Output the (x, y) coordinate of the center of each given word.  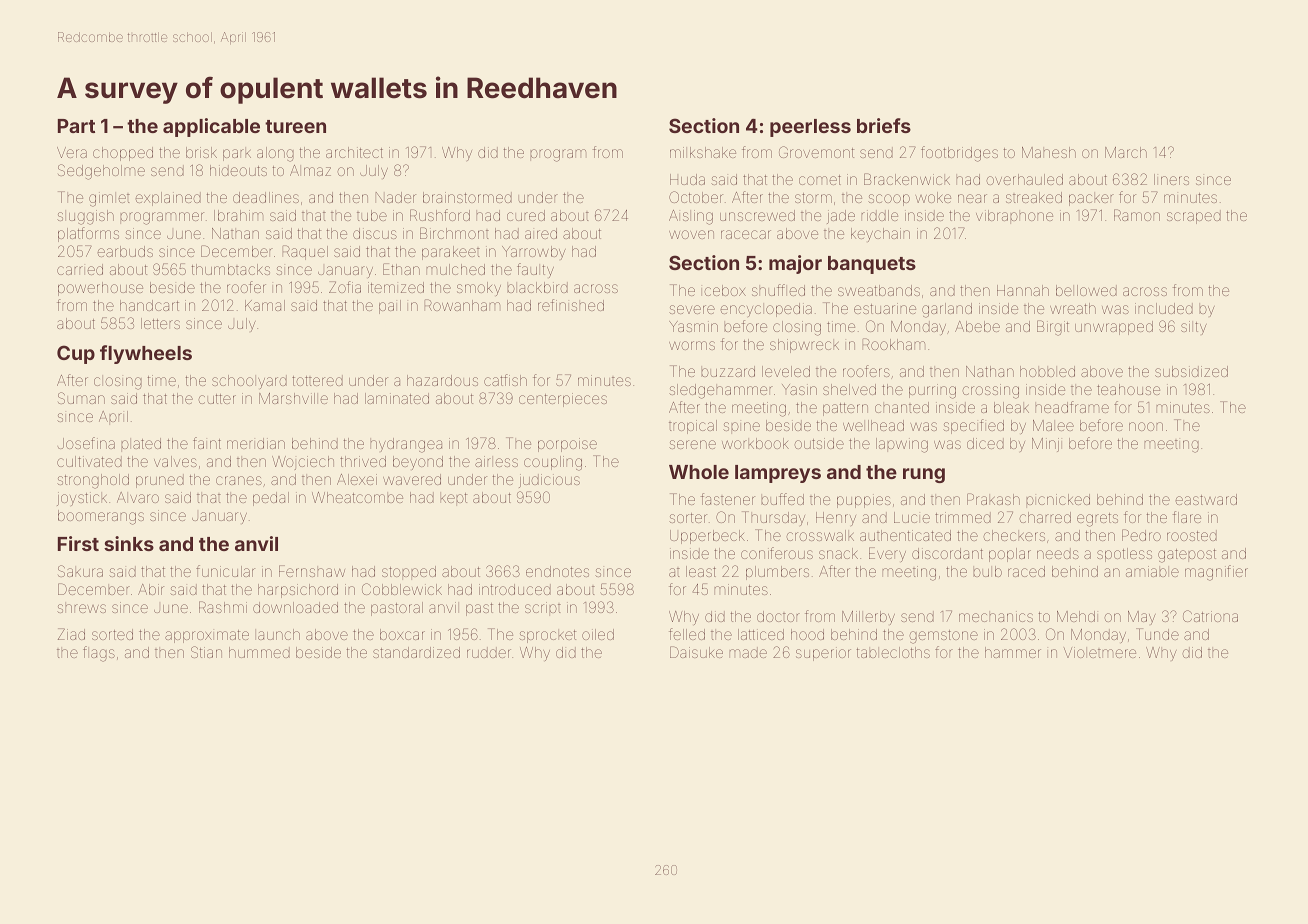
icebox (723, 290)
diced (985, 443)
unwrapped (1114, 328)
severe (692, 309)
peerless (810, 128)
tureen (295, 126)
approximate (207, 636)
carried (80, 269)
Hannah (1023, 290)
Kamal (265, 305)
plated (141, 445)
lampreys (778, 474)
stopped (409, 573)
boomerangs (101, 517)
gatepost (1187, 556)
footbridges (959, 154)
